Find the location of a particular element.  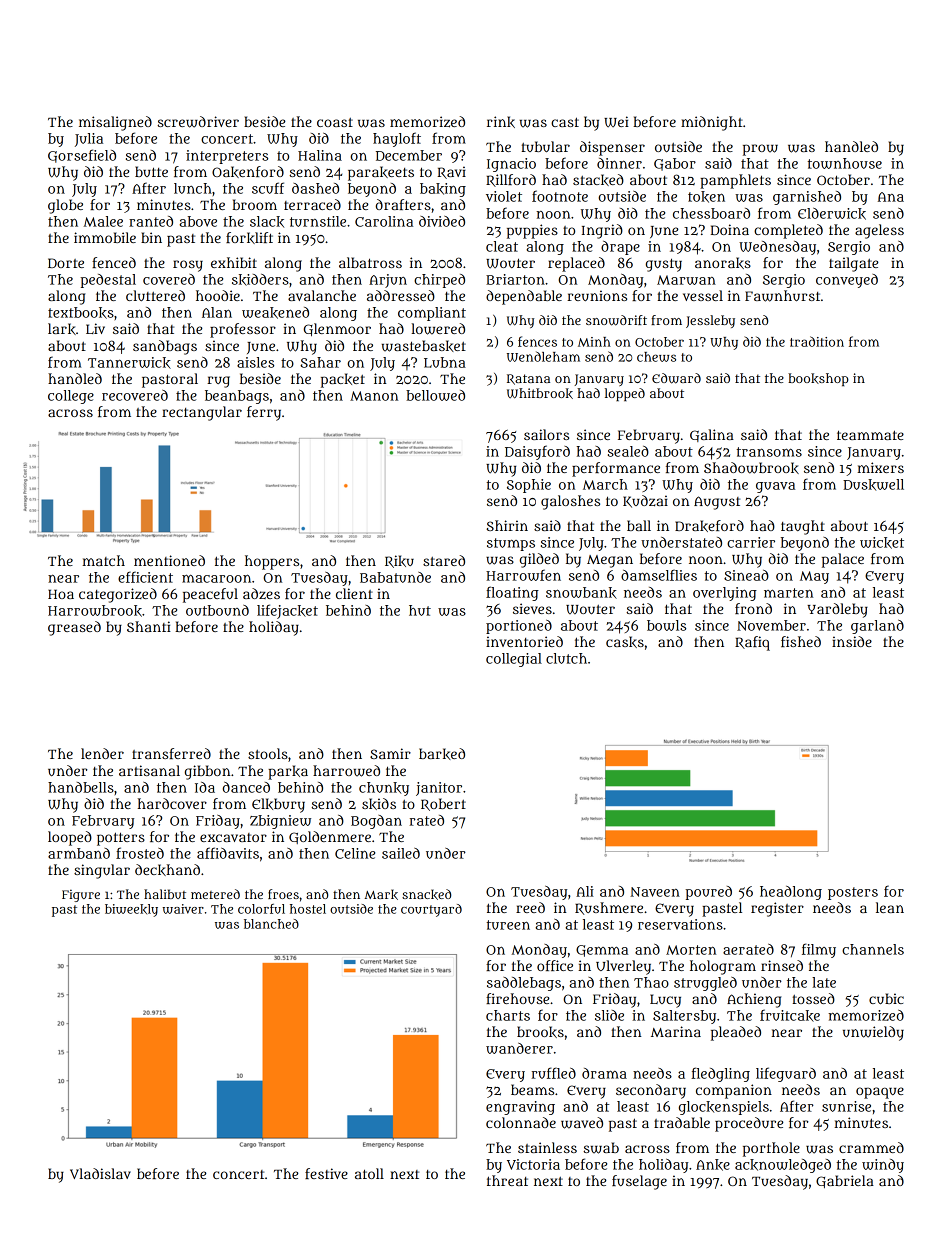

Galina is located at coordinates (712, 435).
